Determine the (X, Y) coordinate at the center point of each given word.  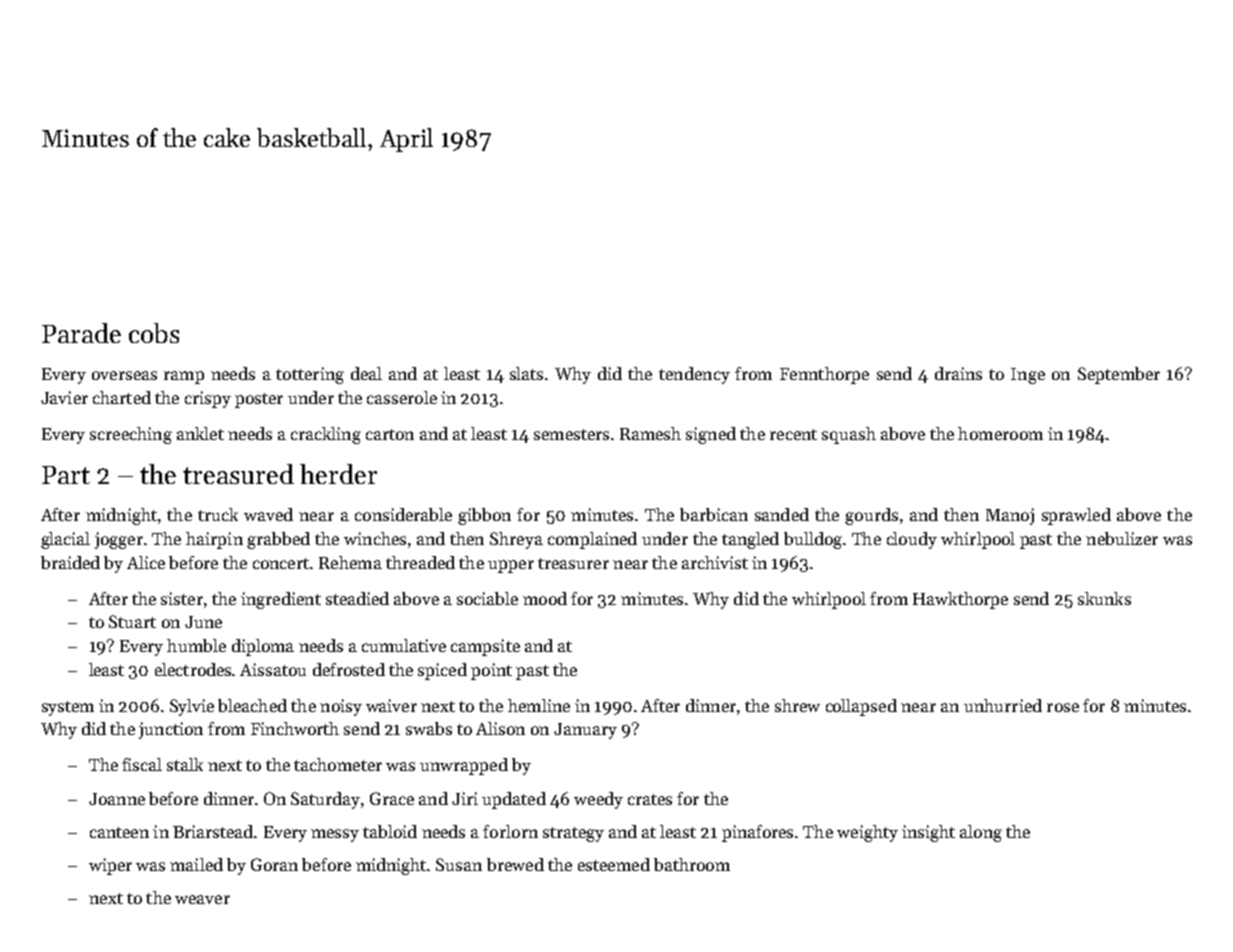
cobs (154, 333)
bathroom (692, 864)
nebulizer (1122, 538)
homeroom (1000, 433)
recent (793, 434)
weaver (202, 899)
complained (592, 540)
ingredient (281, 600)
